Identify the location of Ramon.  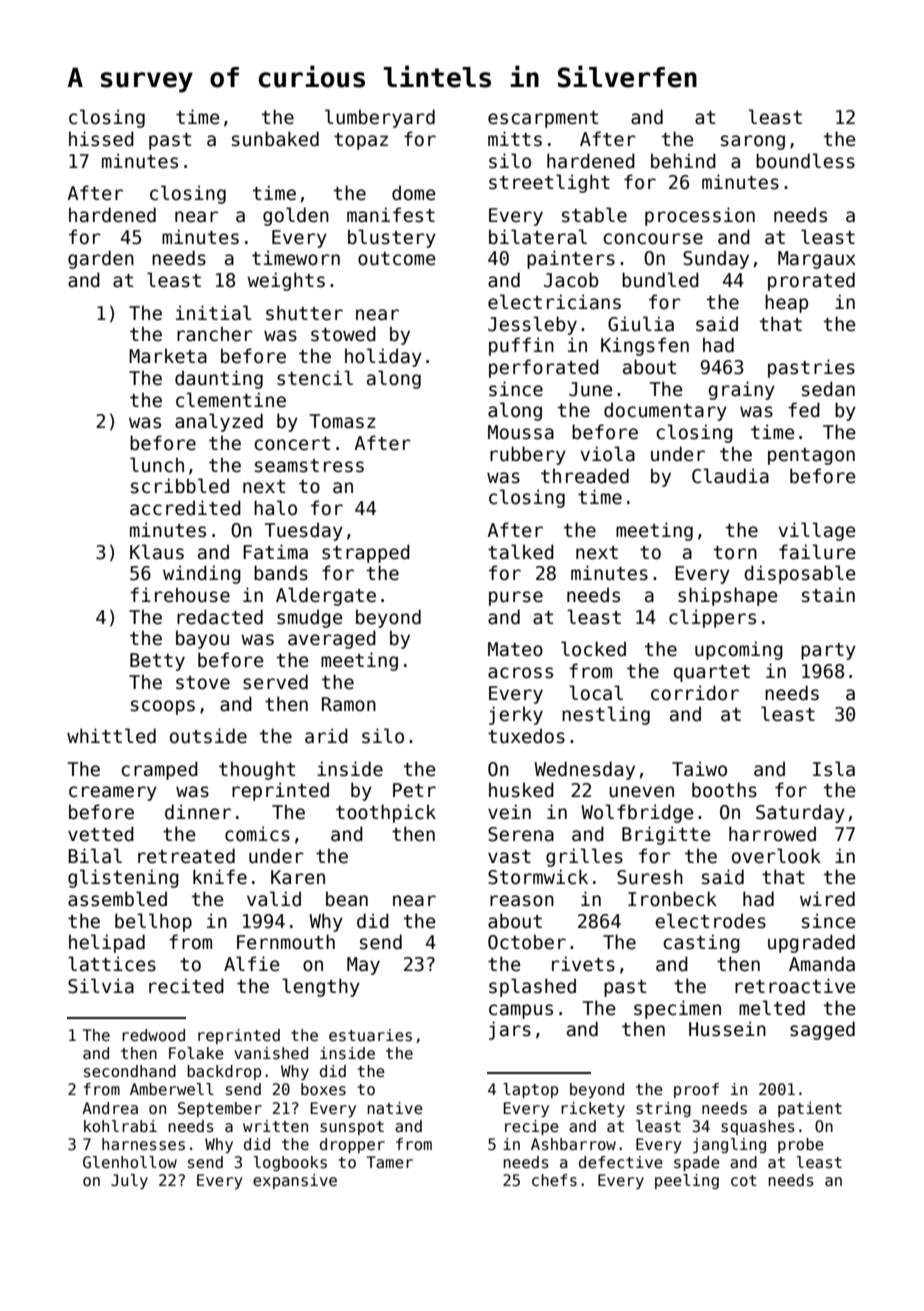
(349, 704).
